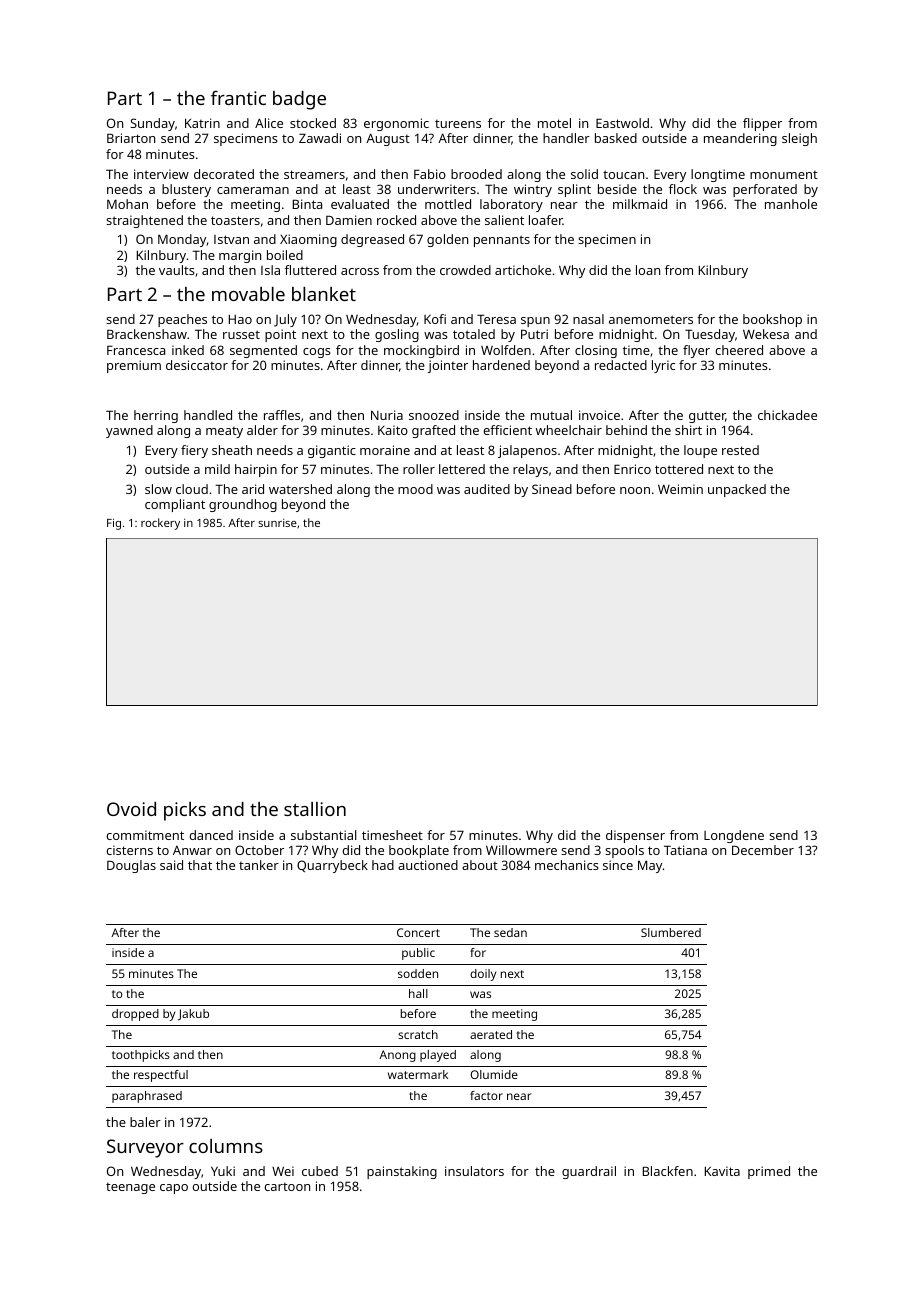 The height and width of the page is (1314, 924). Describe the element at coordinates (632, 469) in the page. I see `Enrico` at that location.
